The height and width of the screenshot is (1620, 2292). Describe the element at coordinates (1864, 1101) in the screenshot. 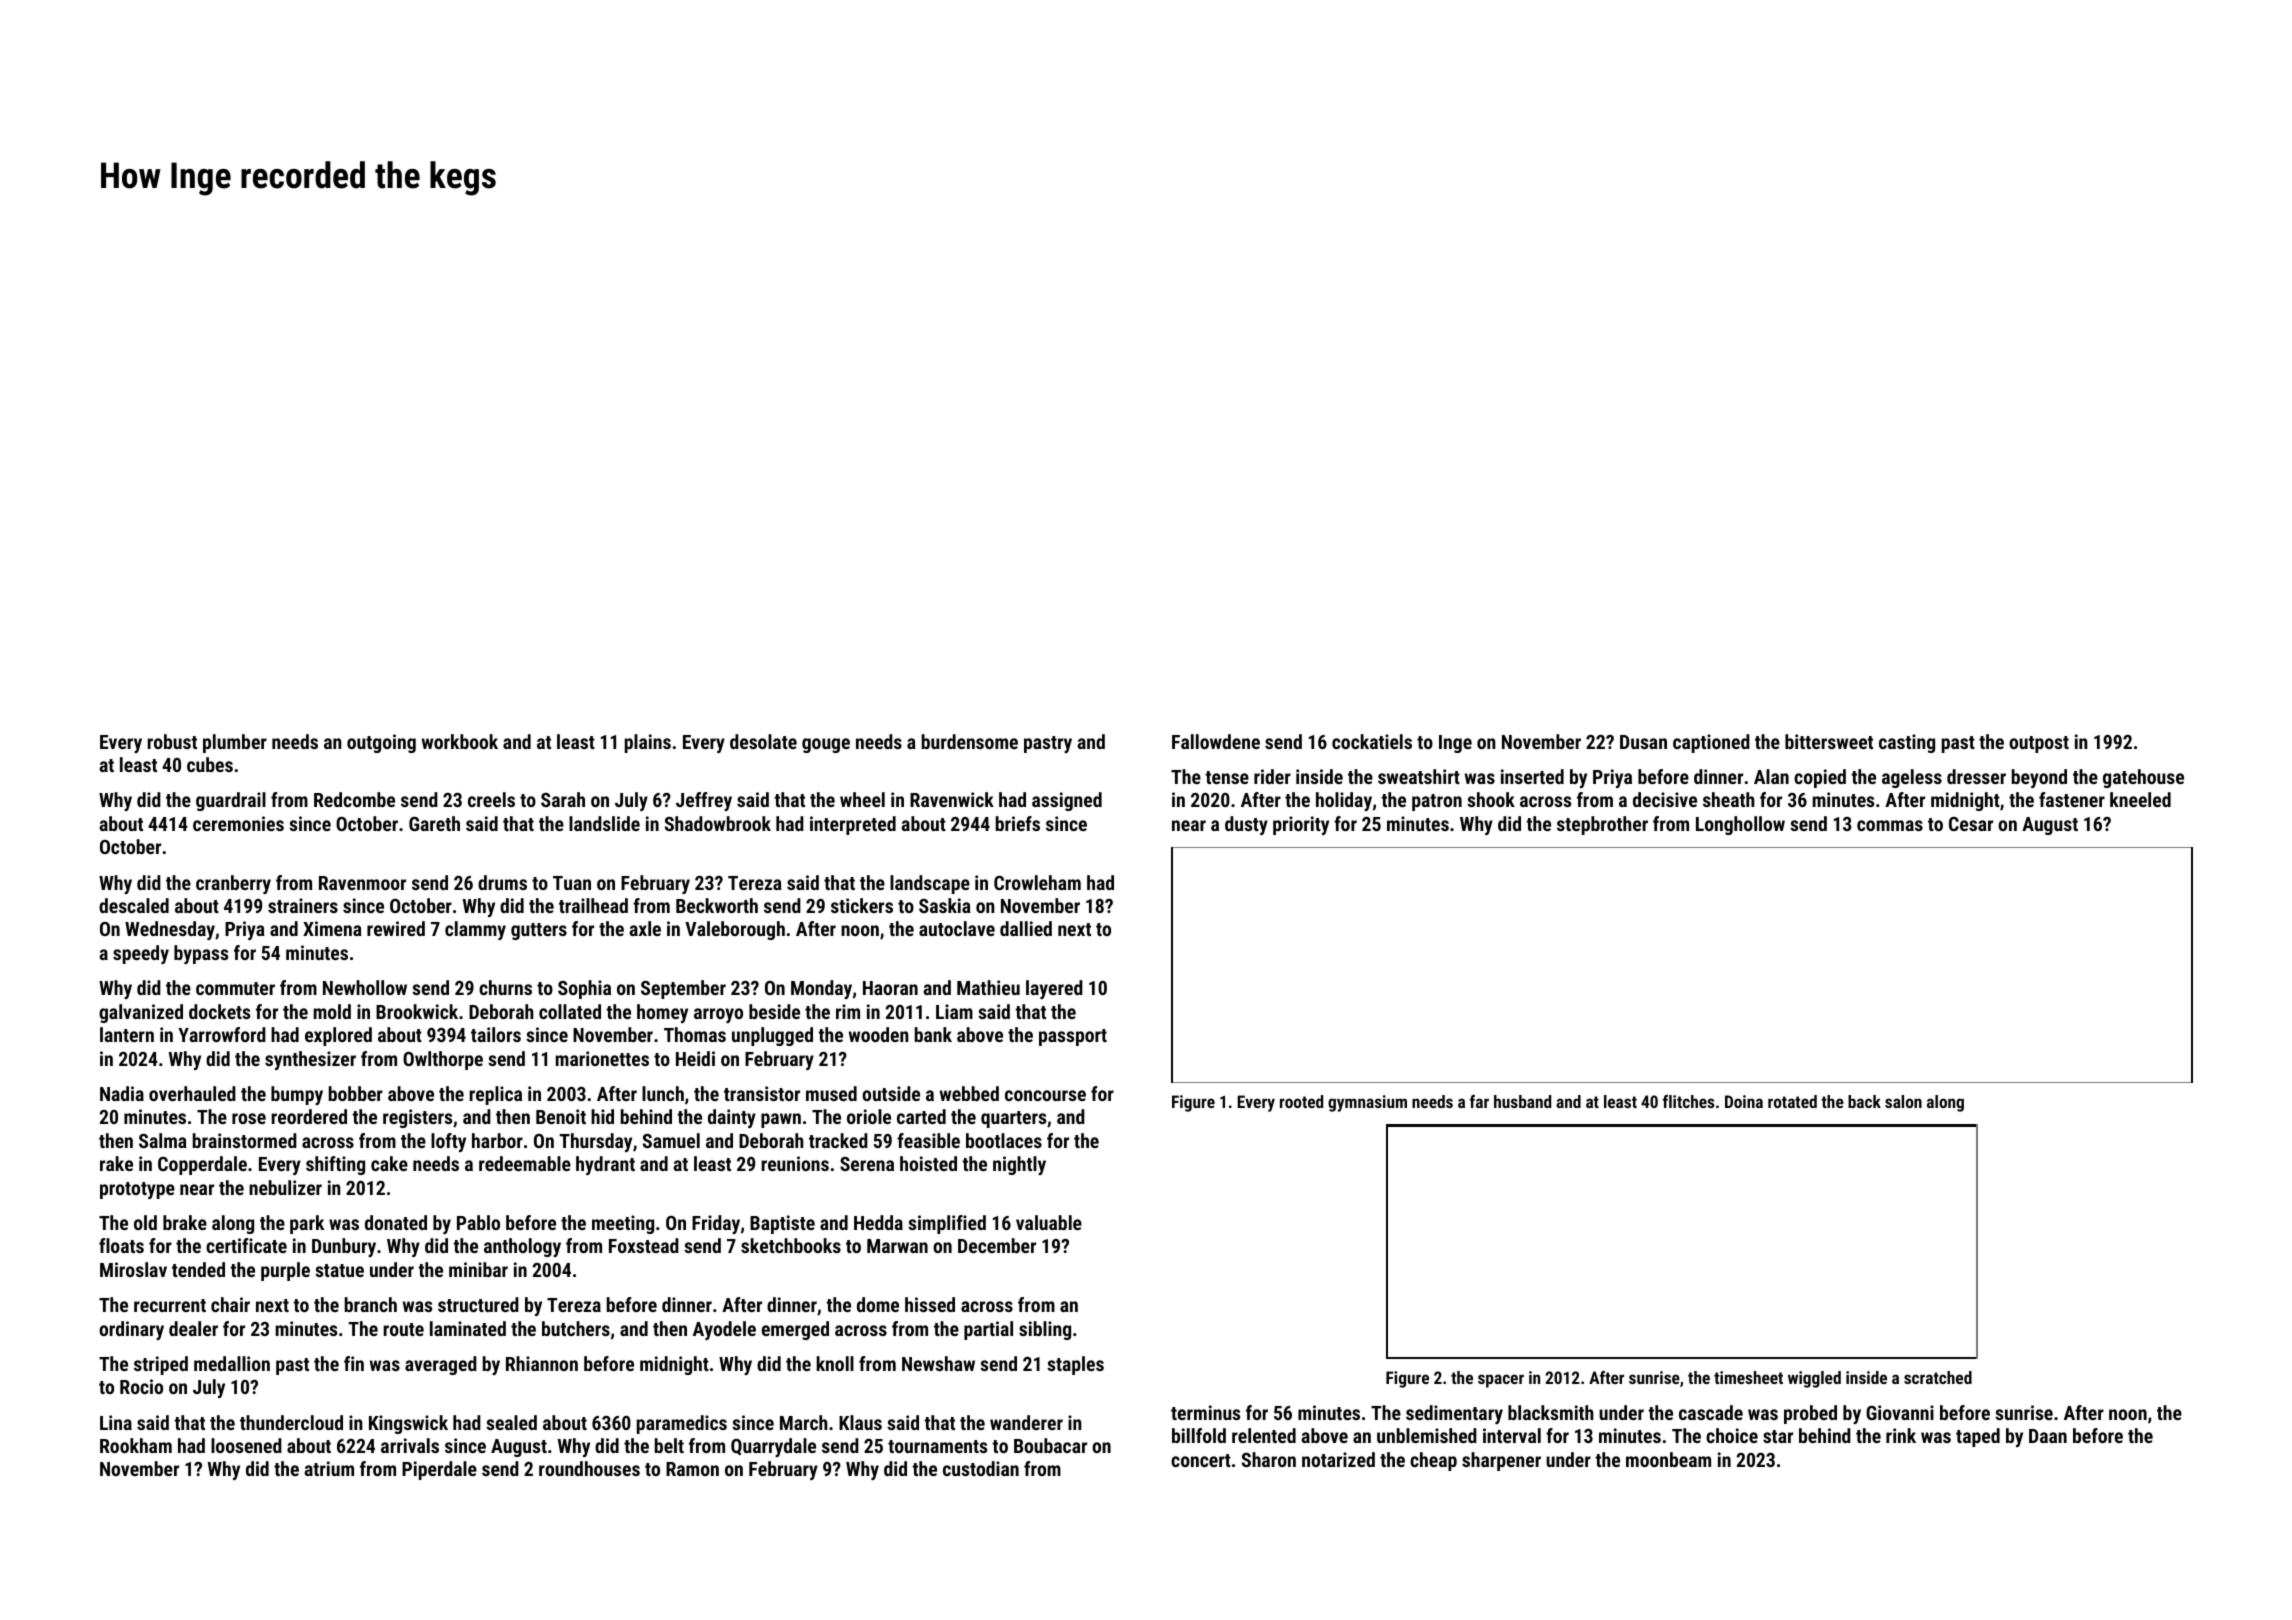

I see `back` at that location.
